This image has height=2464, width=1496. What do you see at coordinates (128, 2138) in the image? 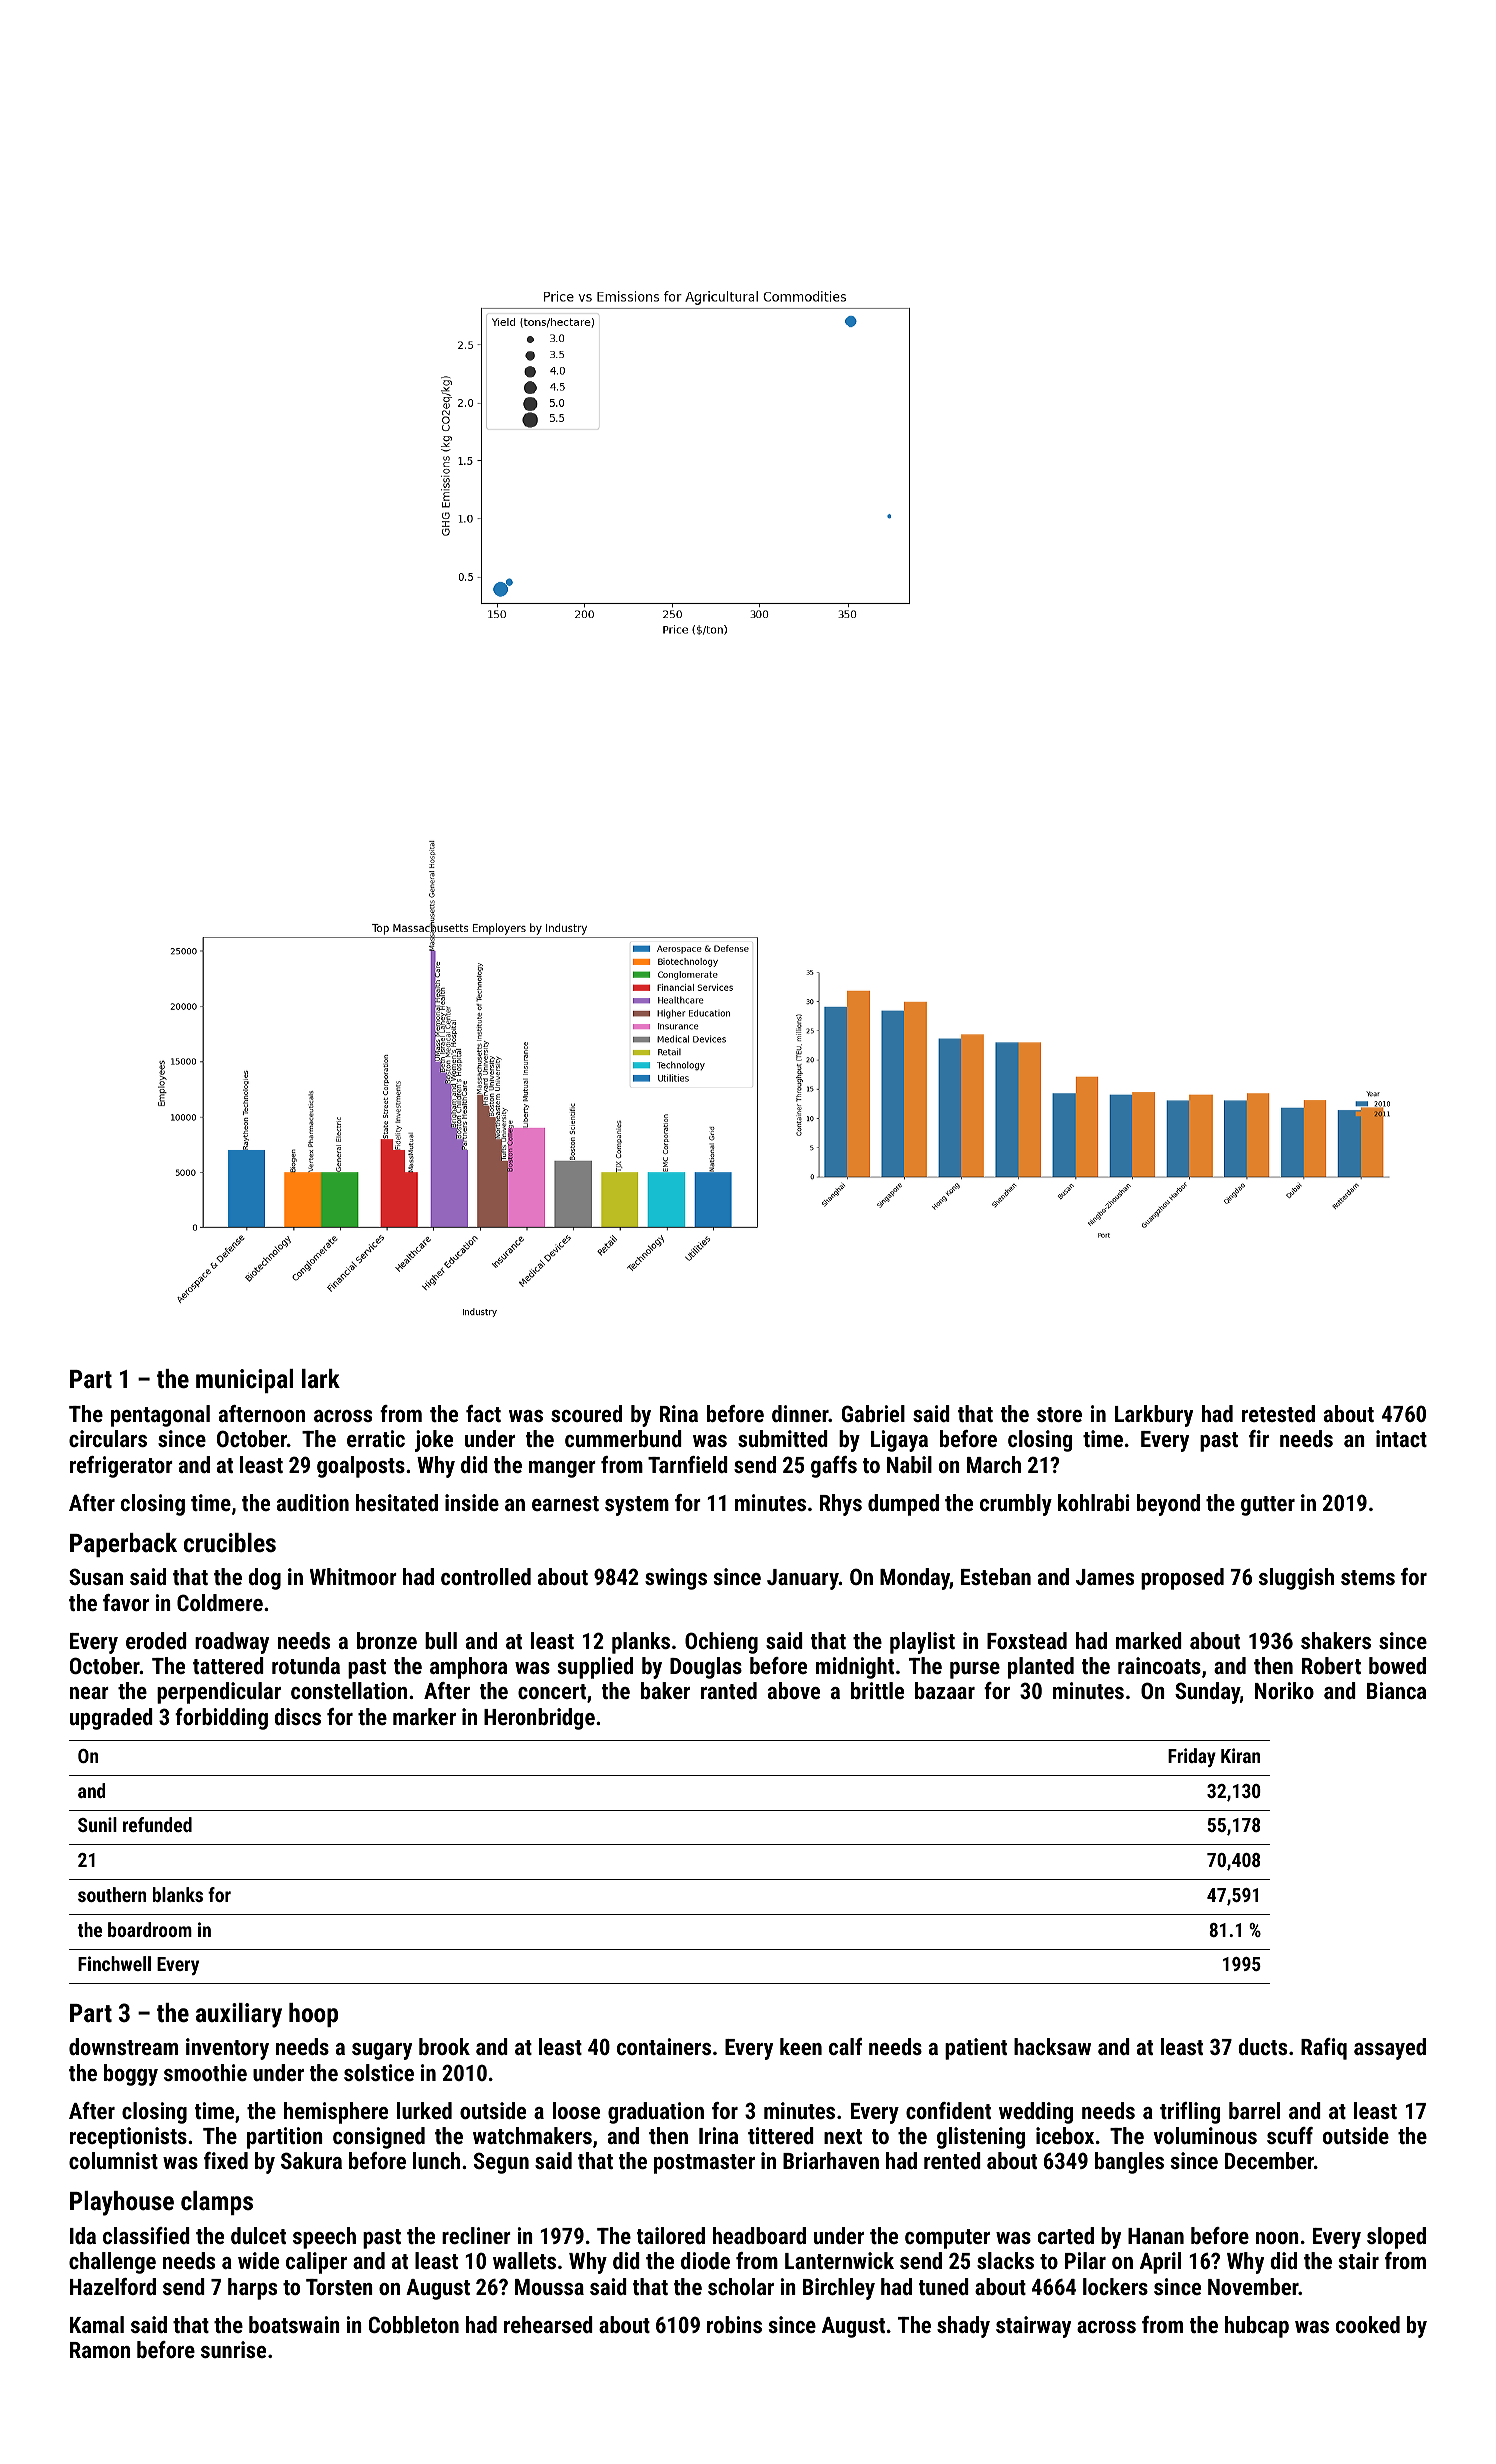
I see `receptionists` at bounding box center [128, 2138].
